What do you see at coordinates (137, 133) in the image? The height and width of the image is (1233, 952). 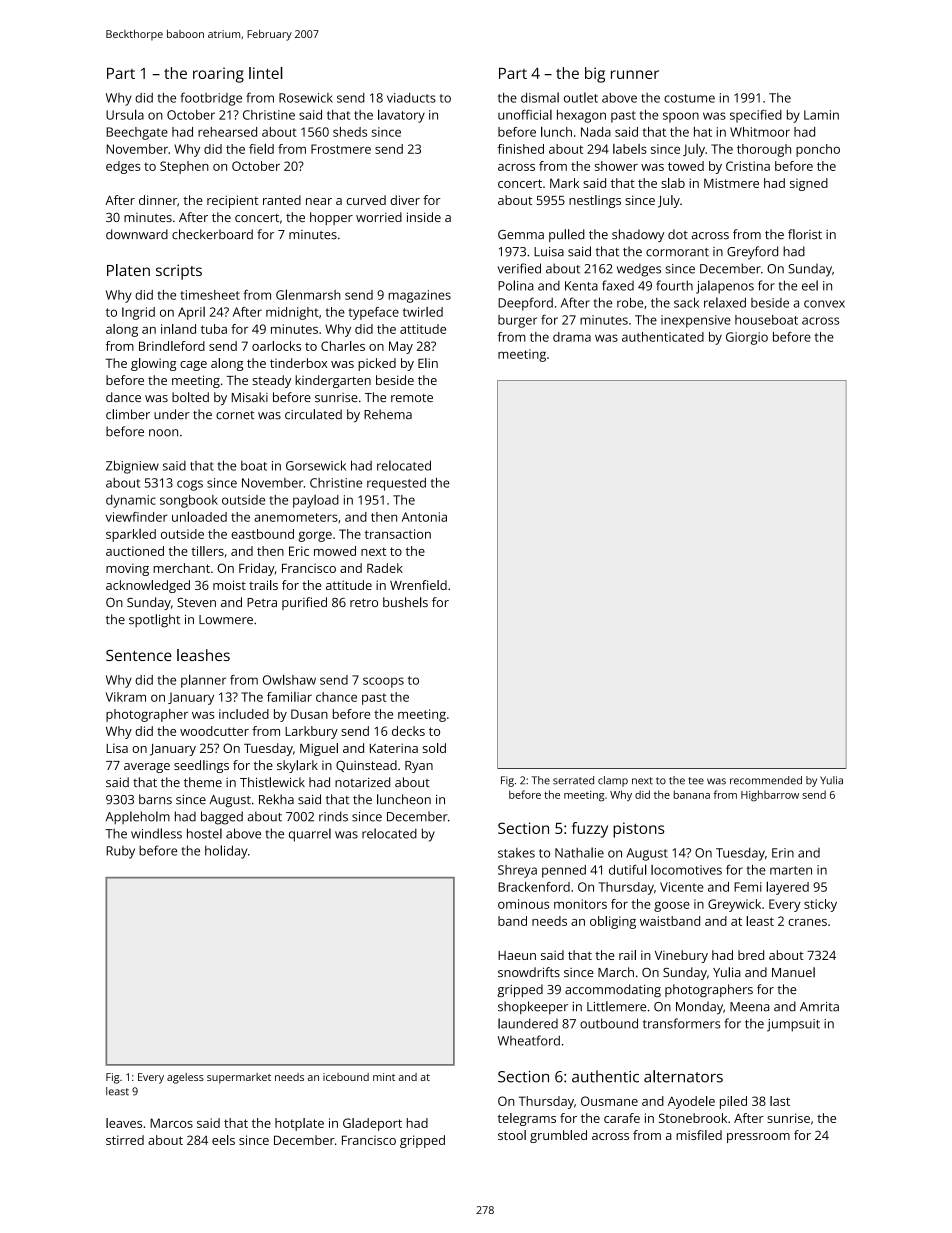 I see `Beechgate` at bounding box center [137, 133].
